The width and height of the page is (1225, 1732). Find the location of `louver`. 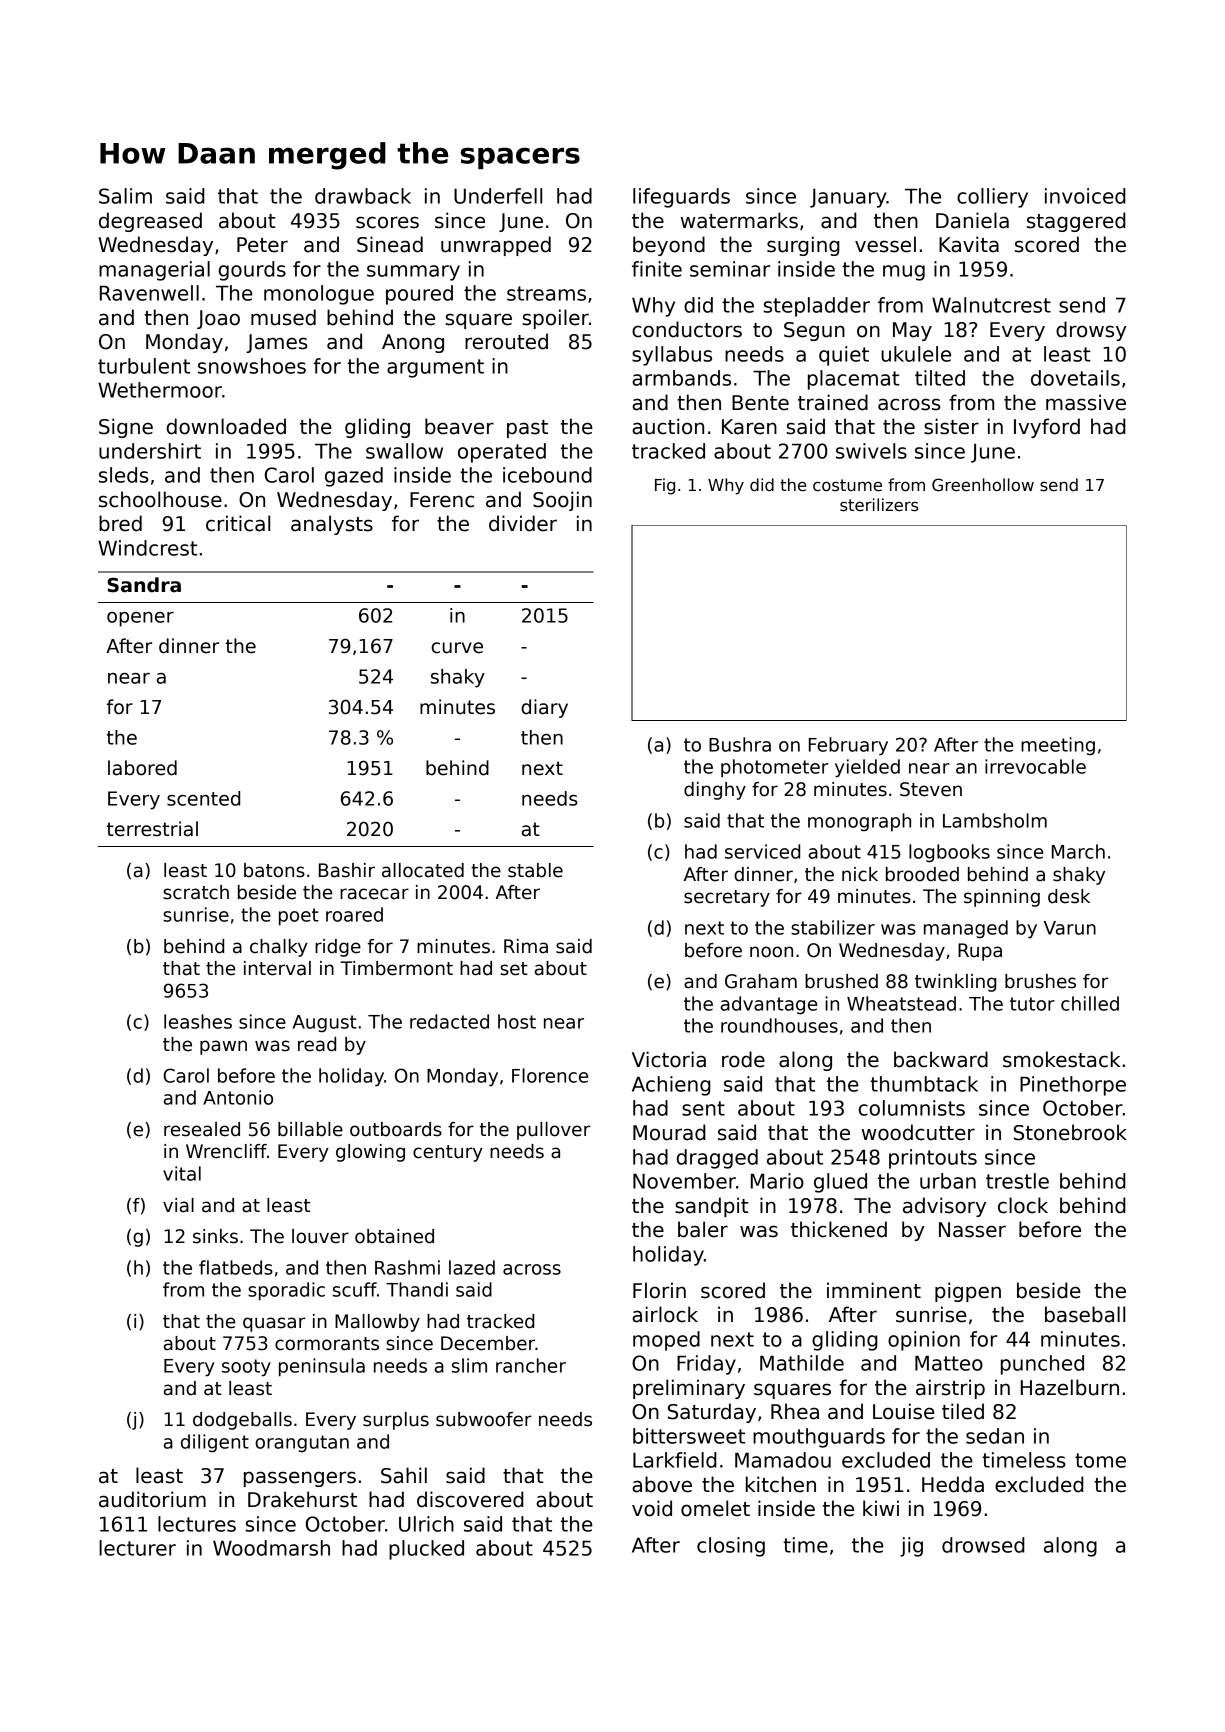

louver is located at coordinates (320, 1236).
